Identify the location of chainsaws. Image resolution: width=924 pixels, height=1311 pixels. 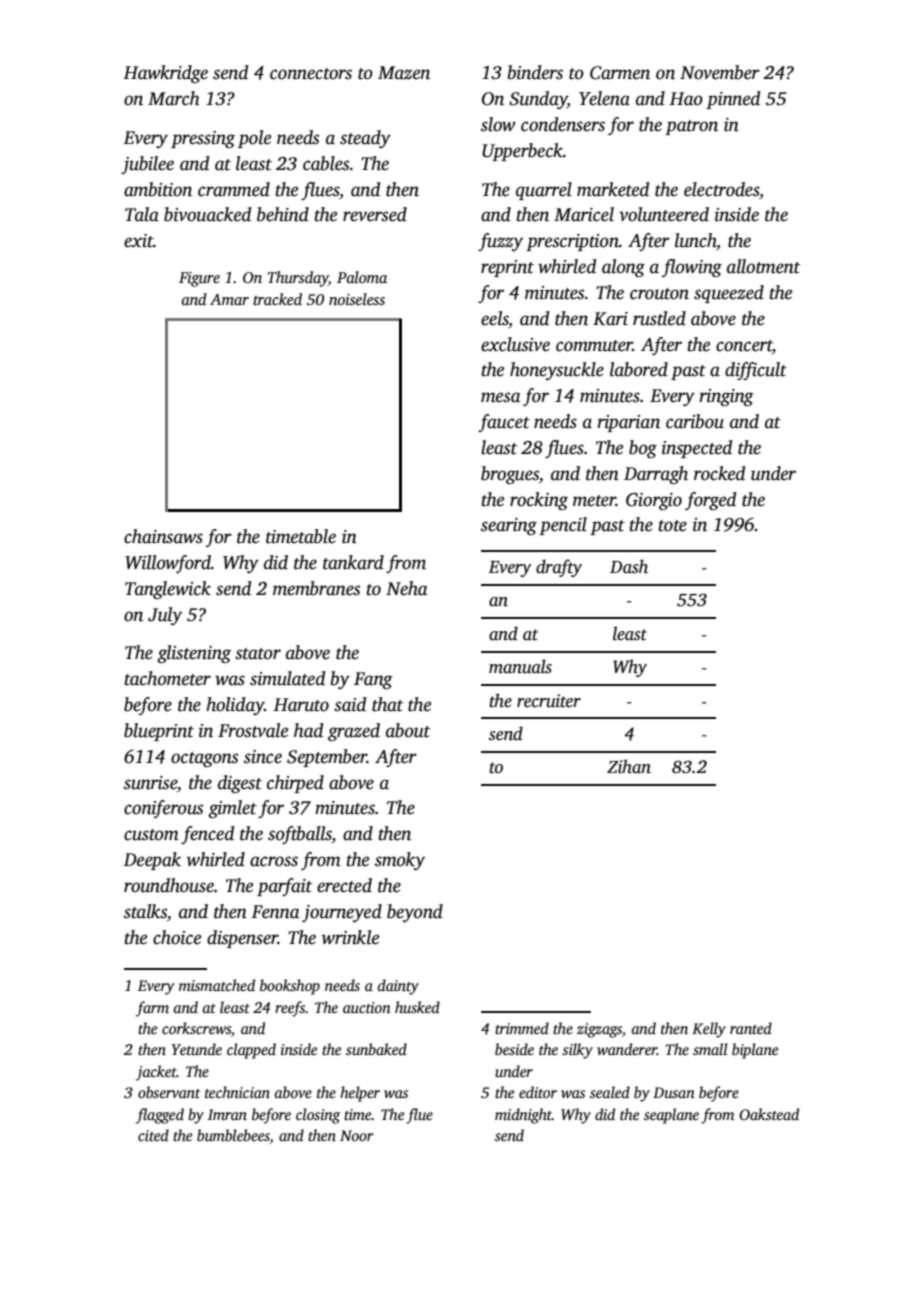
(163, 536).
